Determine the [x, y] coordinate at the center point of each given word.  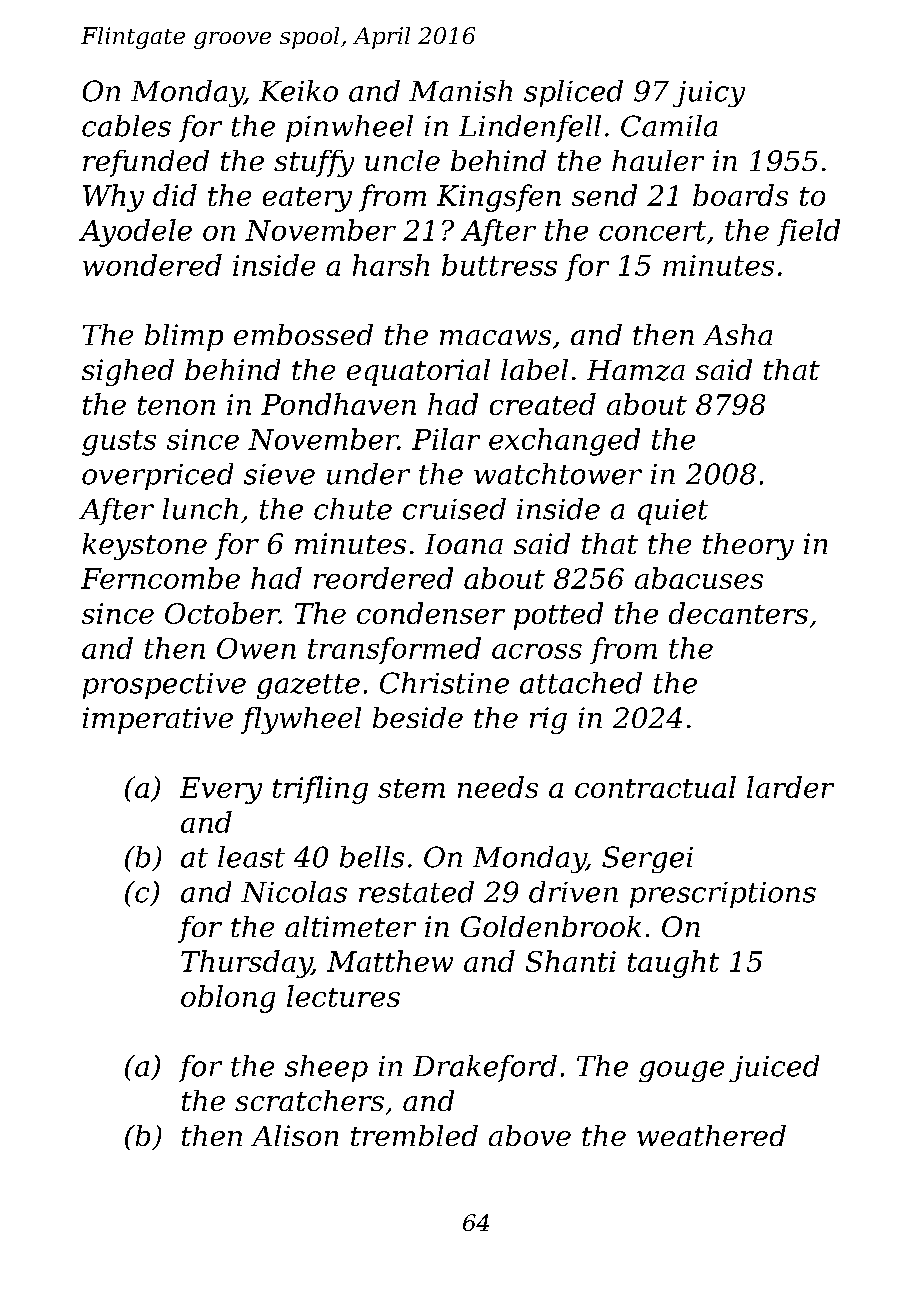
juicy [709, 94]
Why [113, 198]
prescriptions [723, 895]
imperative [158, 720]
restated [416, 892]
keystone [145, 546]
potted [558, 616]
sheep [326, 1068]
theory [748, 546]
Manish [460, 91]
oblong [228, 999]
